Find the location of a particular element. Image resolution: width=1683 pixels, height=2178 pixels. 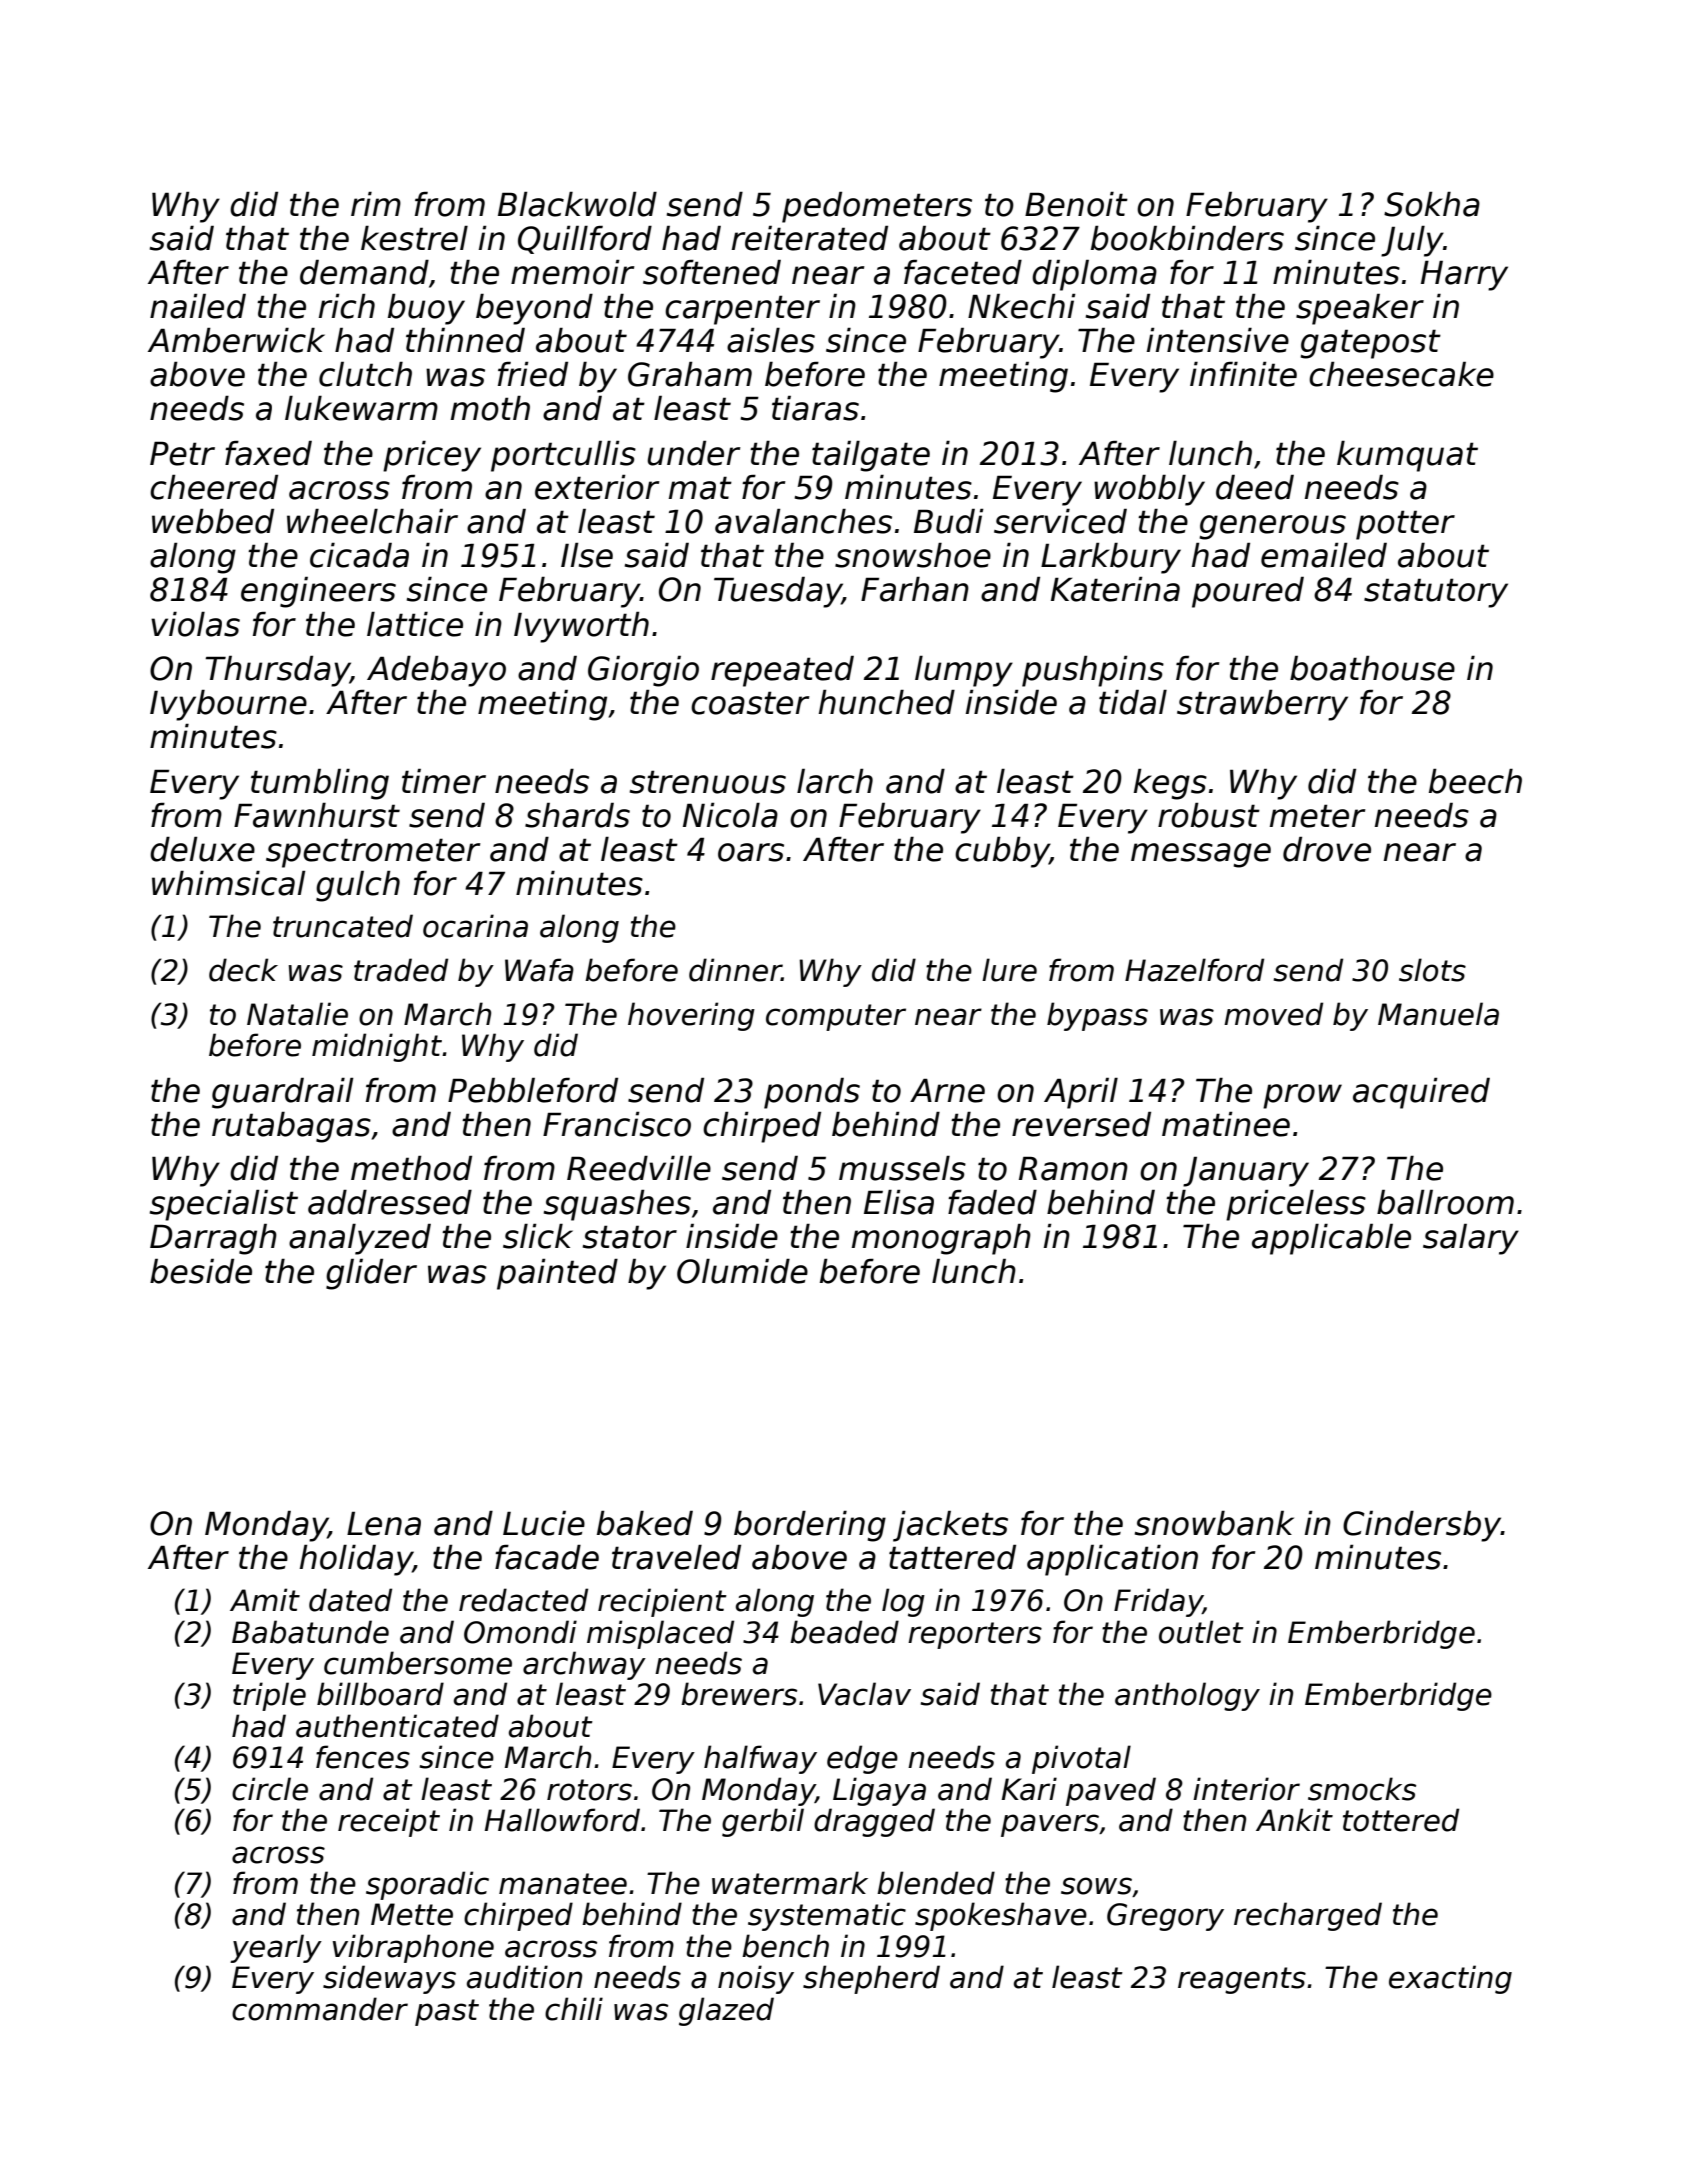

Olumide is located at coordinates (742, 1271).
